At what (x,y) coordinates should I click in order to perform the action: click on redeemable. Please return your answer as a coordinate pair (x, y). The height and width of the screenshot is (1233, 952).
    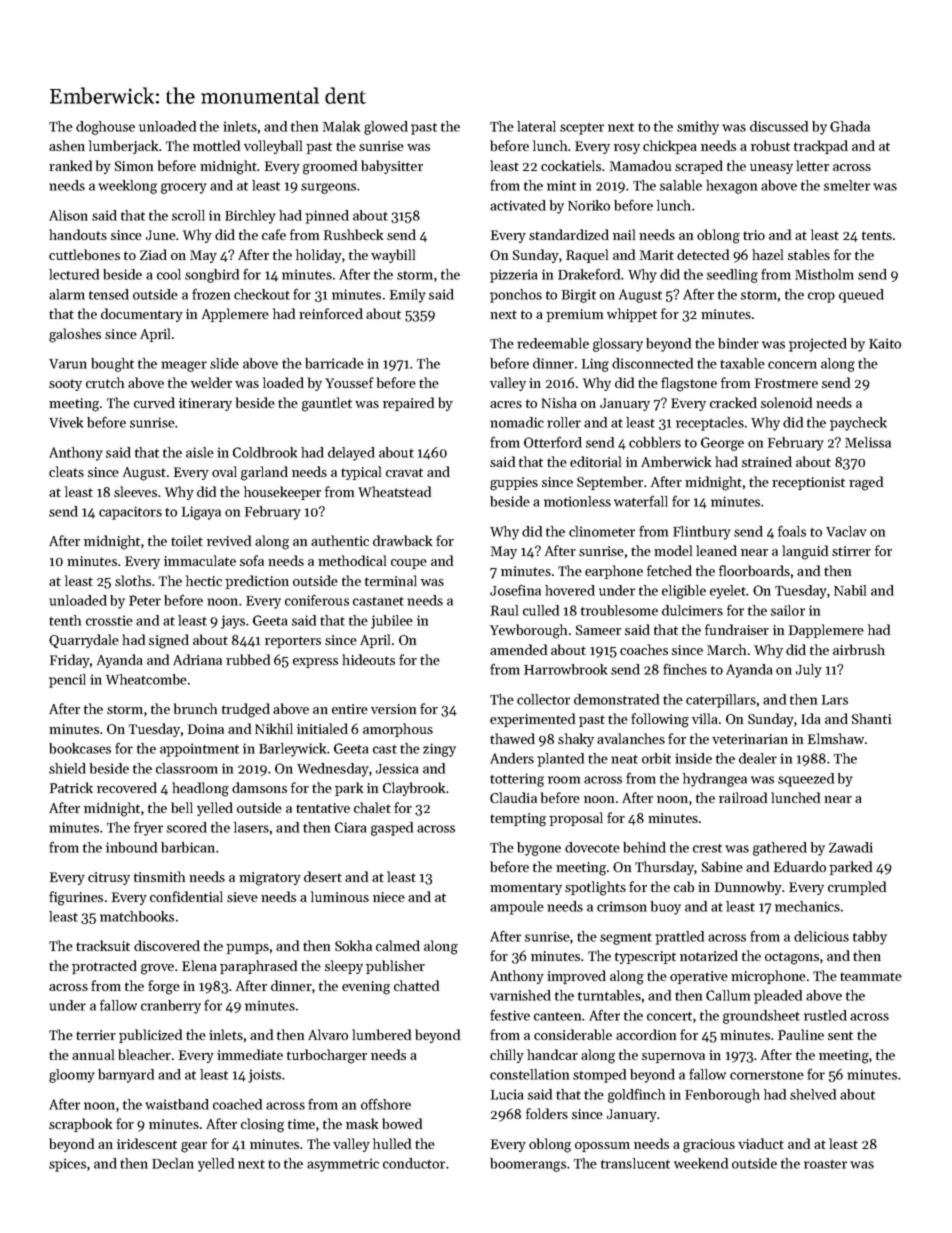
    Looking at the image, I should click on (553, 343).
